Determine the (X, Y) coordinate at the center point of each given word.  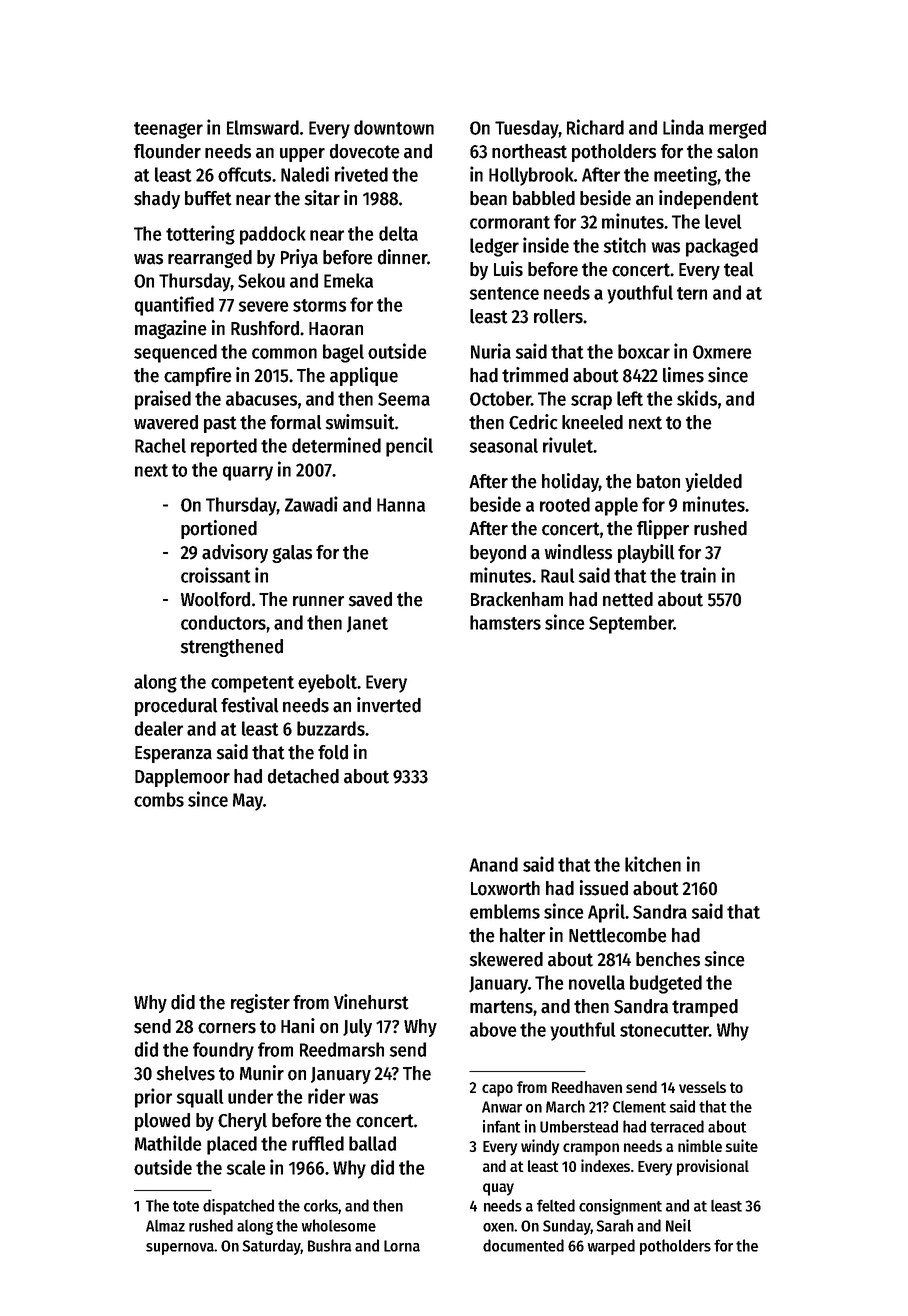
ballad (372, 1143)
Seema (404, 399)
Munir (262, 1073)
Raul (557, 575)
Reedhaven (587, 1087)
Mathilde (168, 1143)
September (631, 624)
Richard (595, 127)
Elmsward (263, 127)
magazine (171, 329)
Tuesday (526, 129)
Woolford (215, 599)
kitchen (653, 864)
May (248, 802)
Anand (493, 864)
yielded (713, 482)
